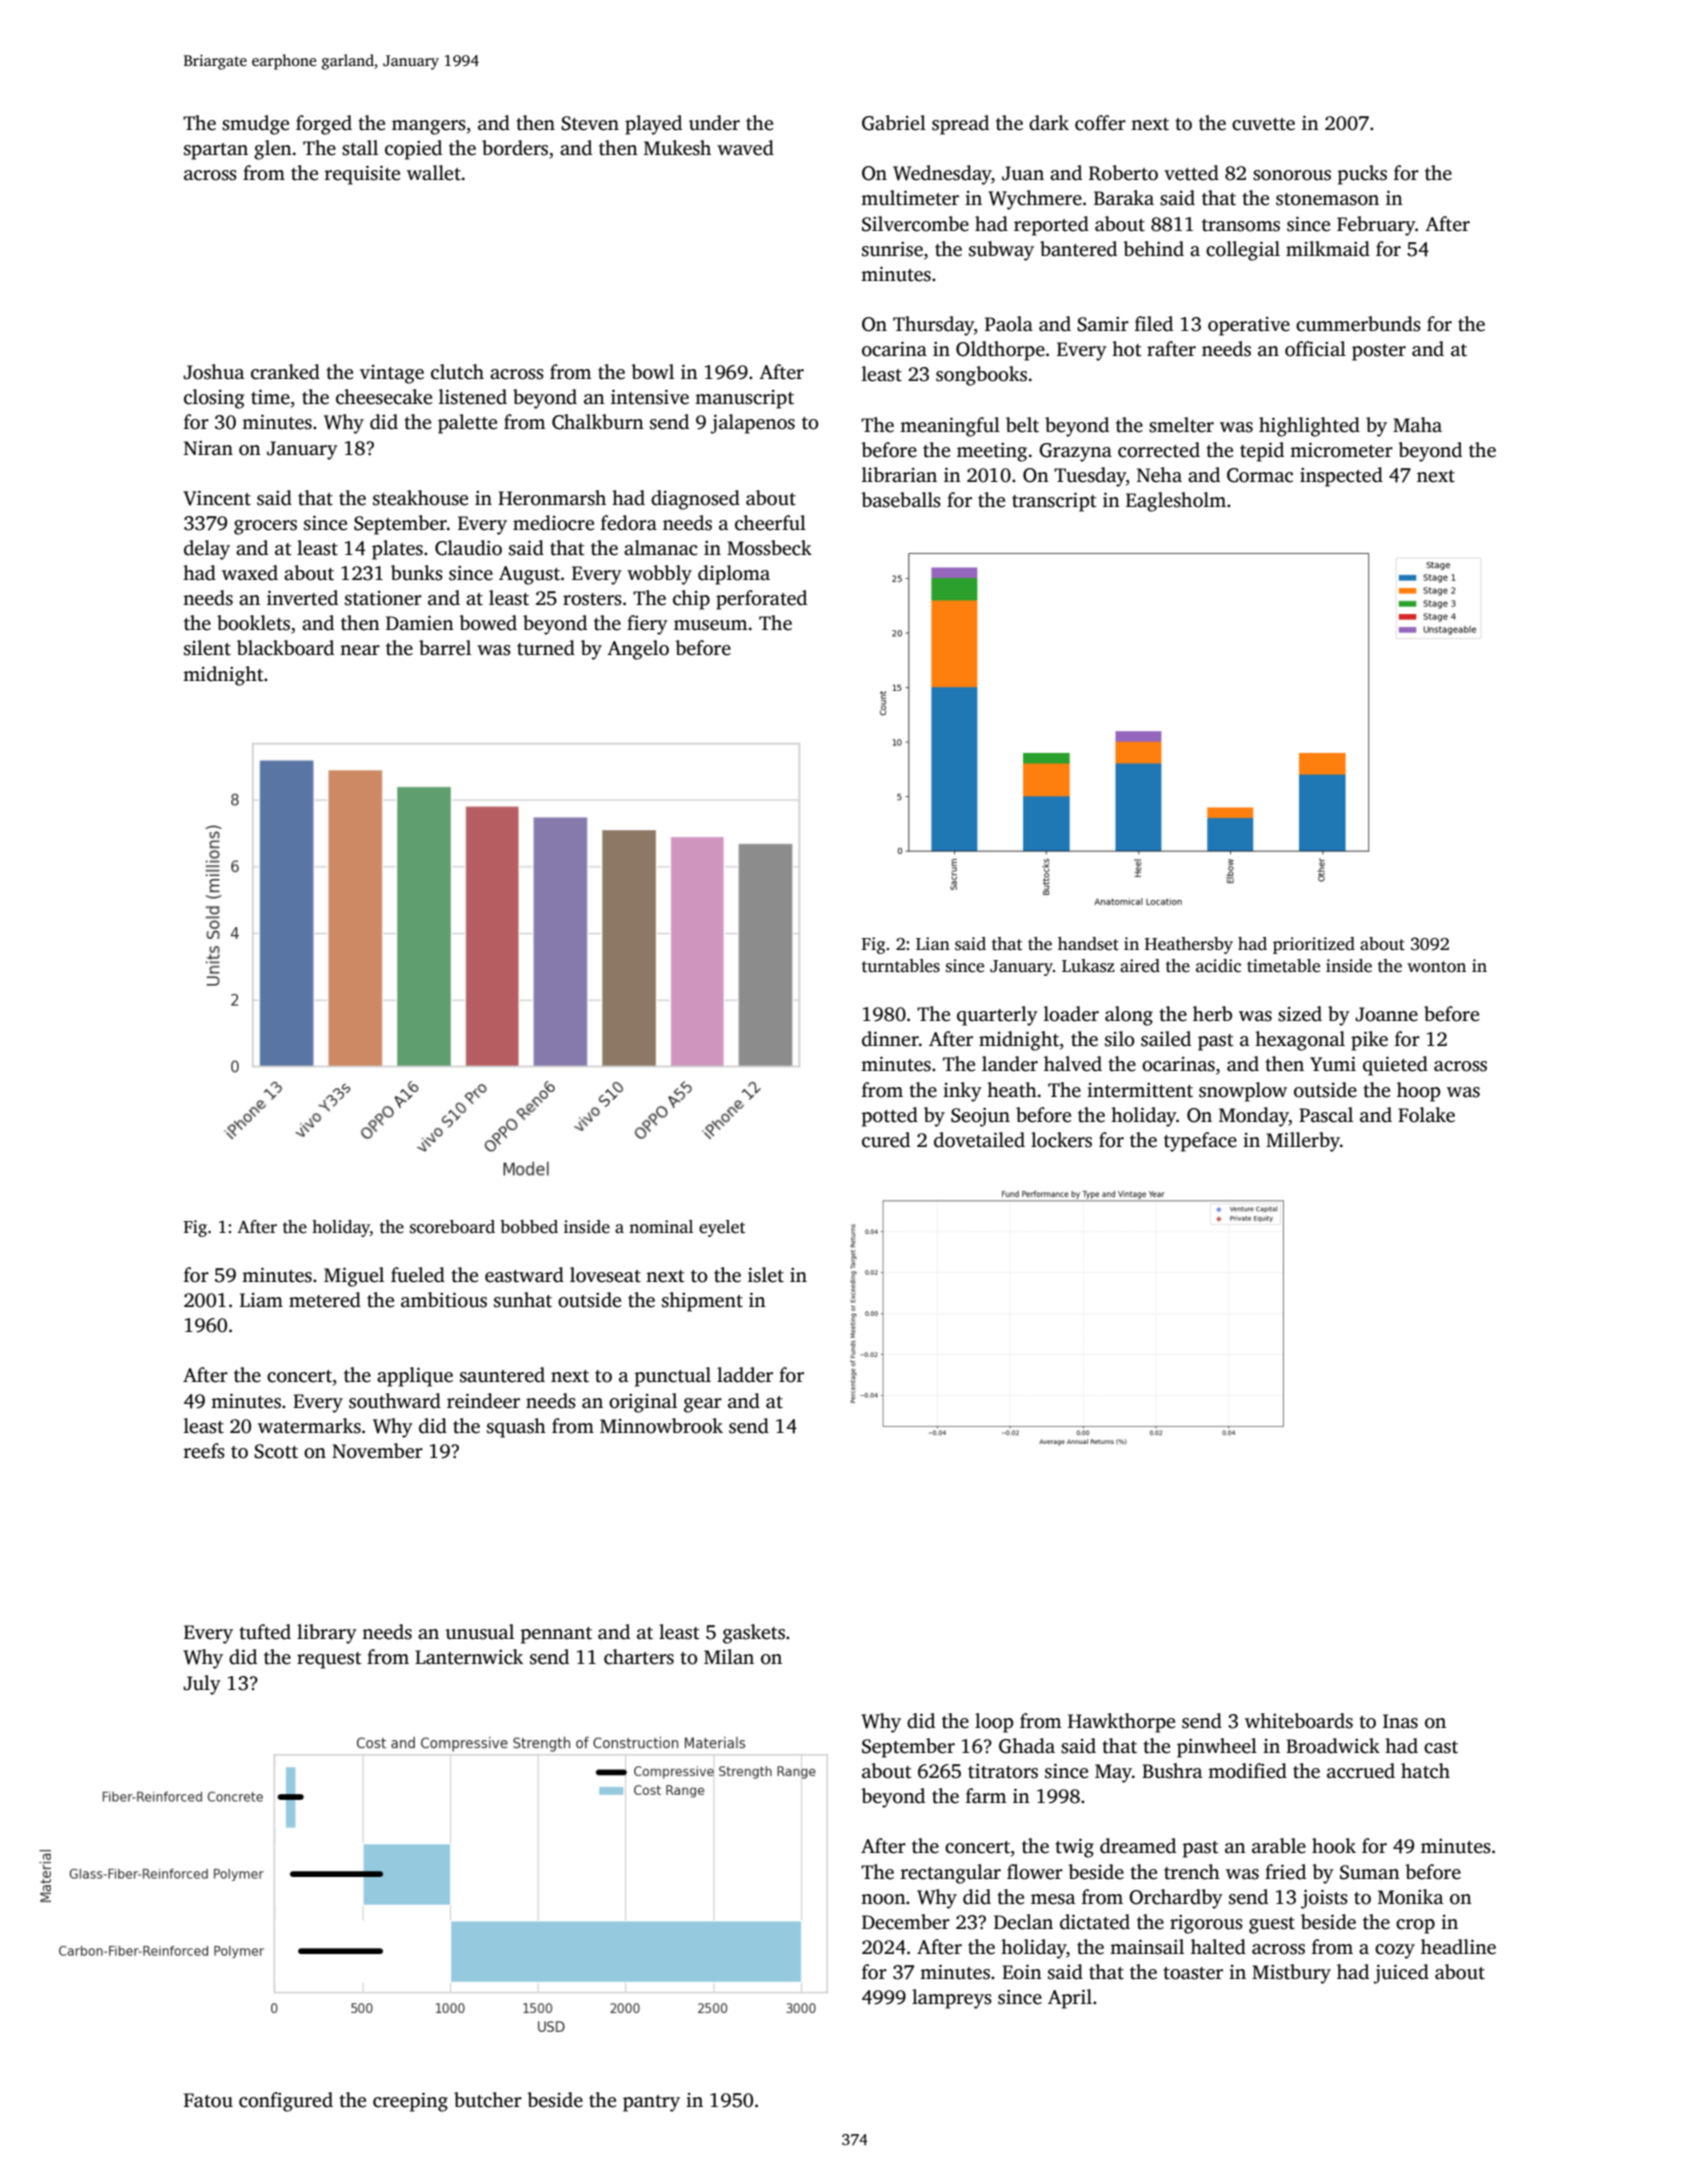 The image size is (1683, 2178). Describe the element at coordinates (1191, 173) in the image. I see `vetted` at that location.
